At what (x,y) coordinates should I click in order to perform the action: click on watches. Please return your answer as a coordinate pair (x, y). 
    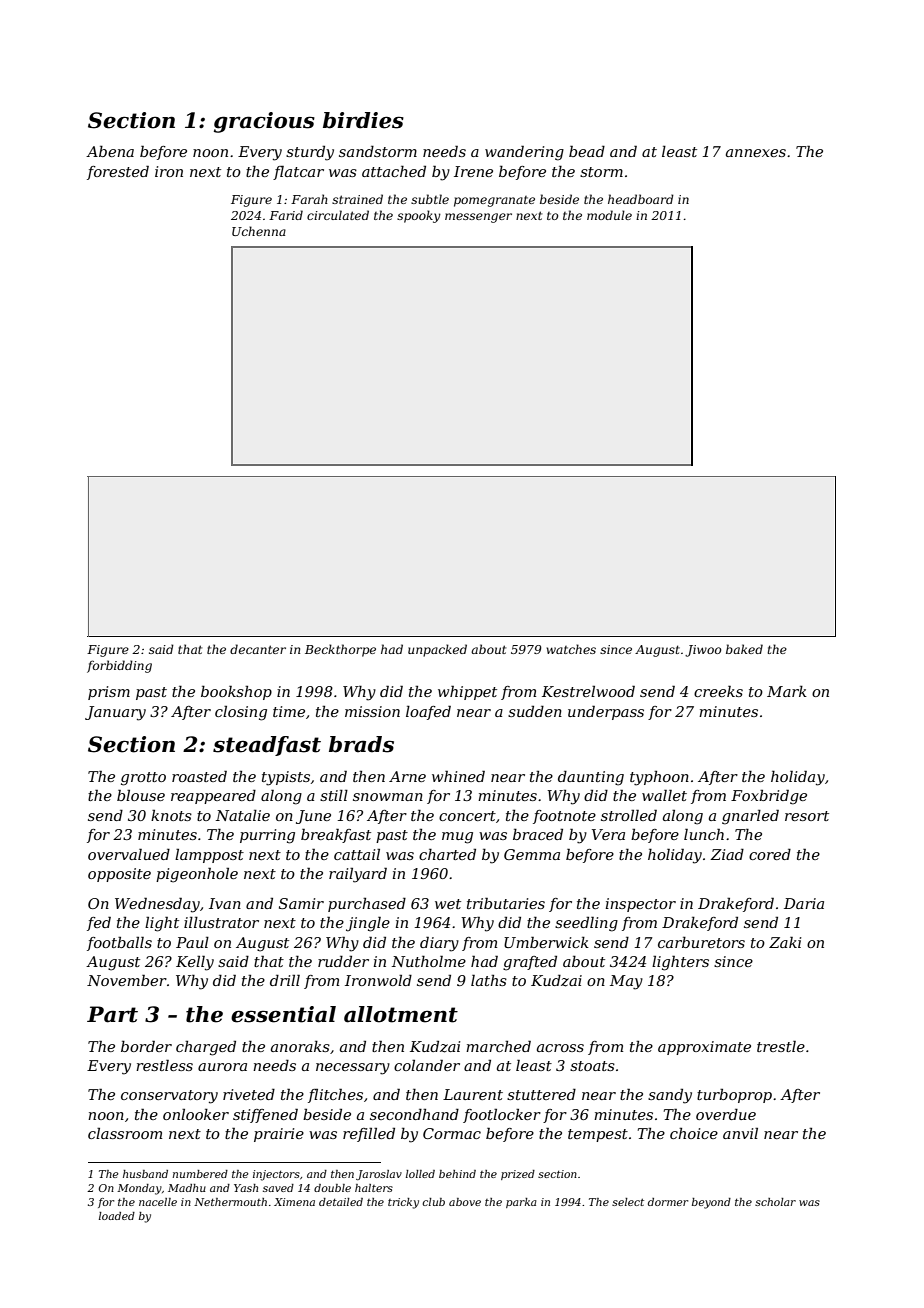
    Looking at the image, I should click on (571, 649).
